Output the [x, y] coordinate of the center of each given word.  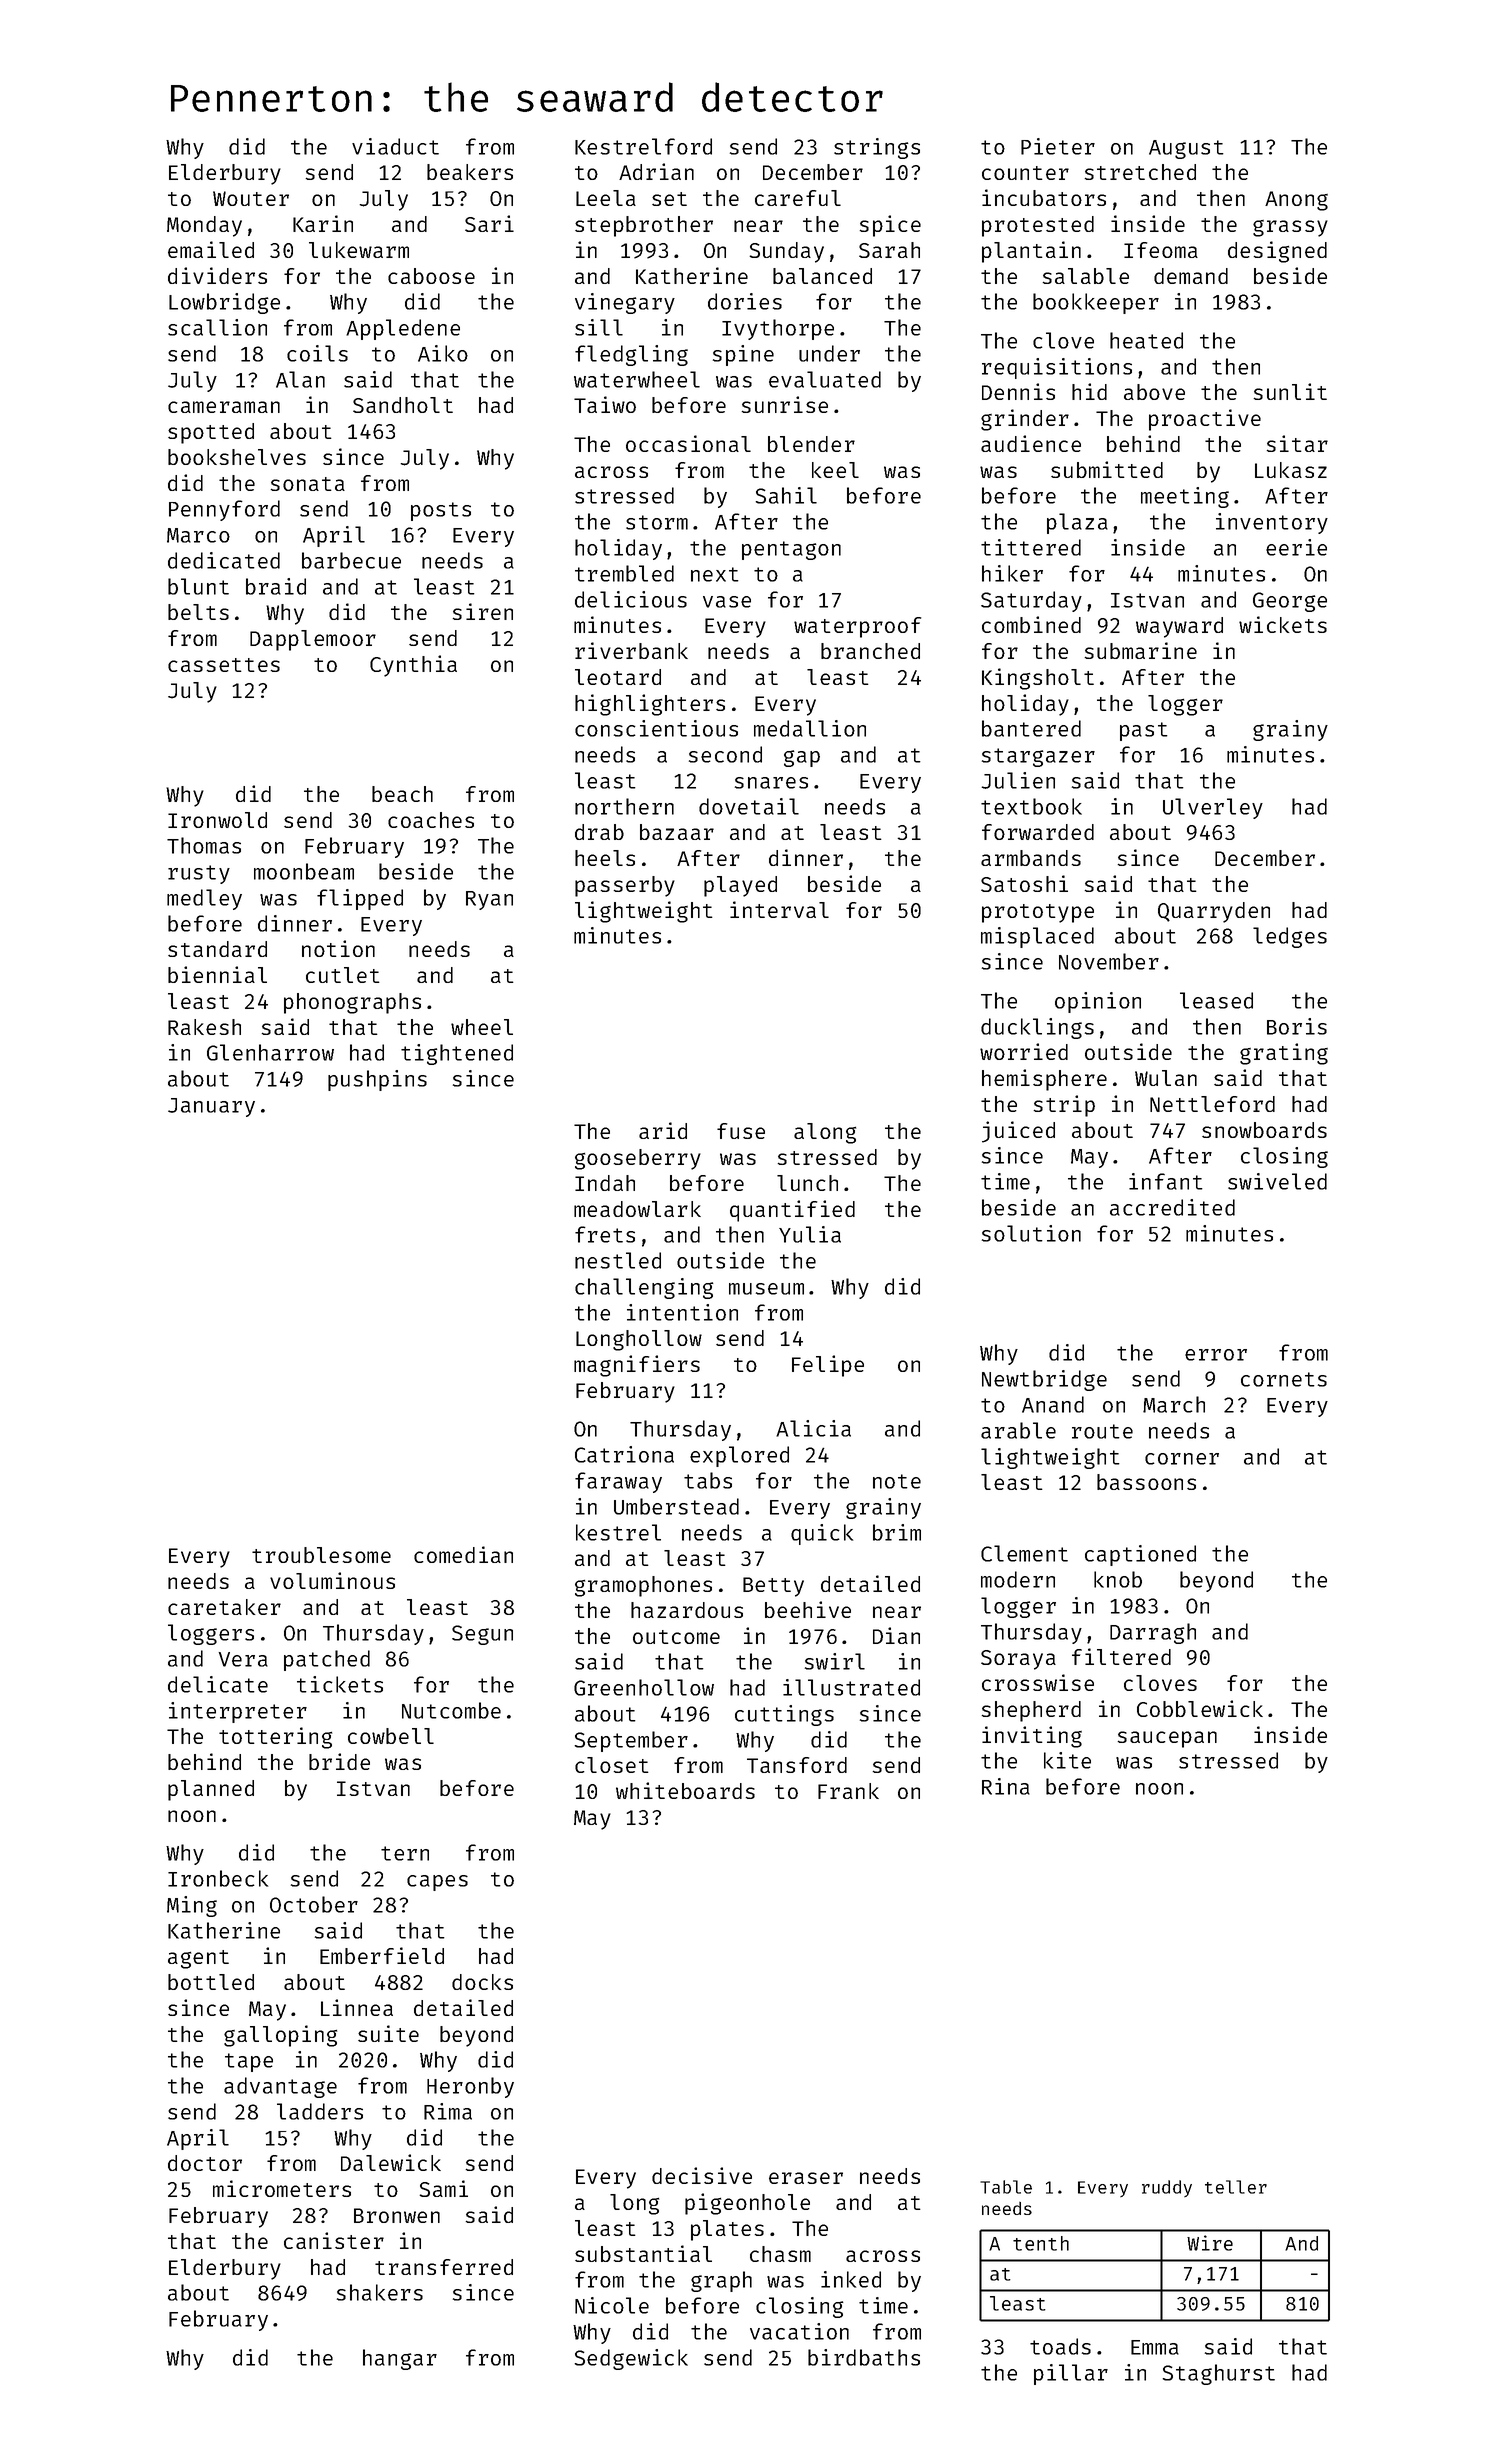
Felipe [828, 1366]
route [1102, 1431]
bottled [211, 1982]
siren [483, 611]
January [211, 1107]
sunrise [785, 404]
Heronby [470, 2087]
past [1144, 731]
